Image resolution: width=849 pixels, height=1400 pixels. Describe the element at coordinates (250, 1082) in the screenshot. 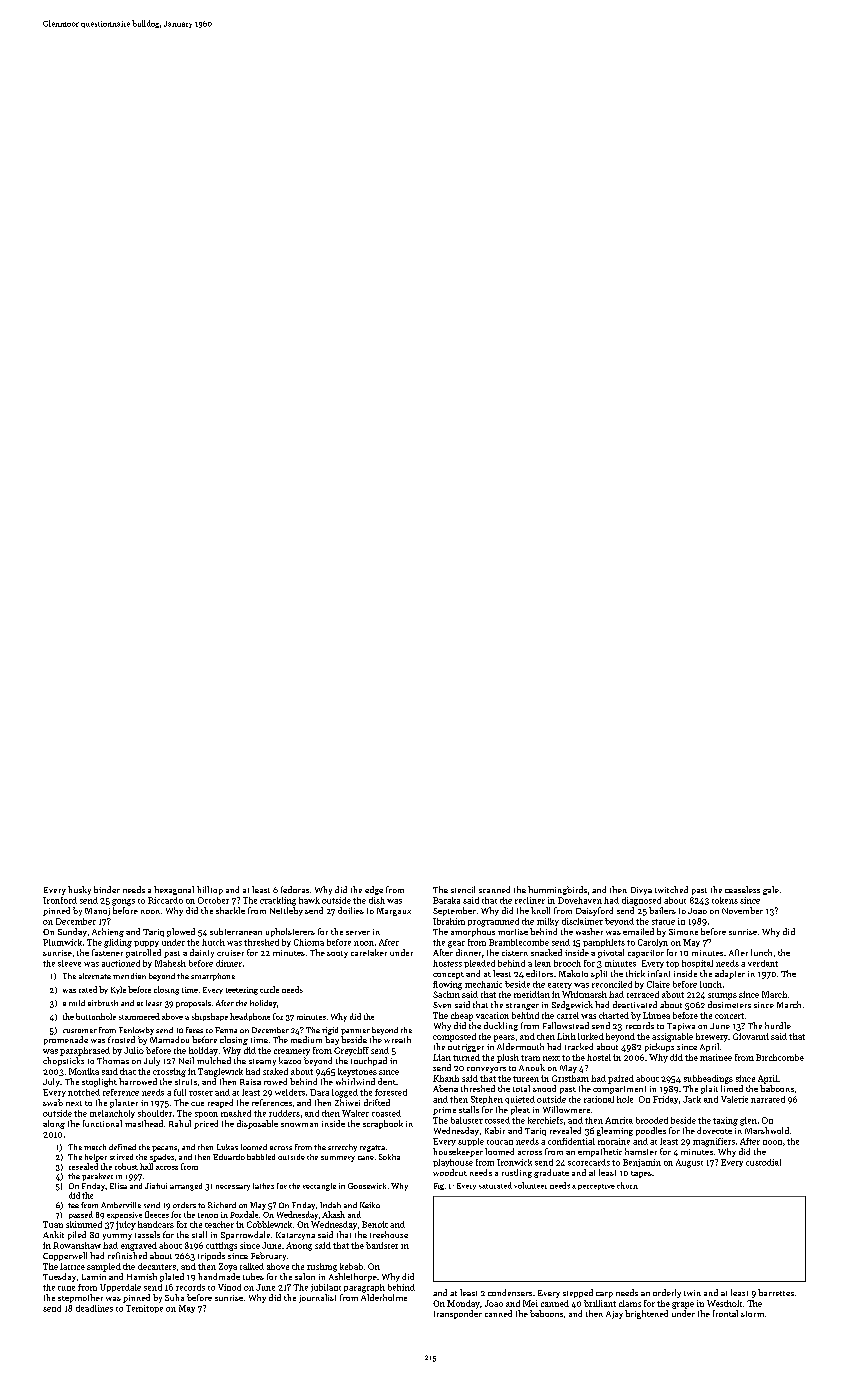

I see `Raisa` at that location.
